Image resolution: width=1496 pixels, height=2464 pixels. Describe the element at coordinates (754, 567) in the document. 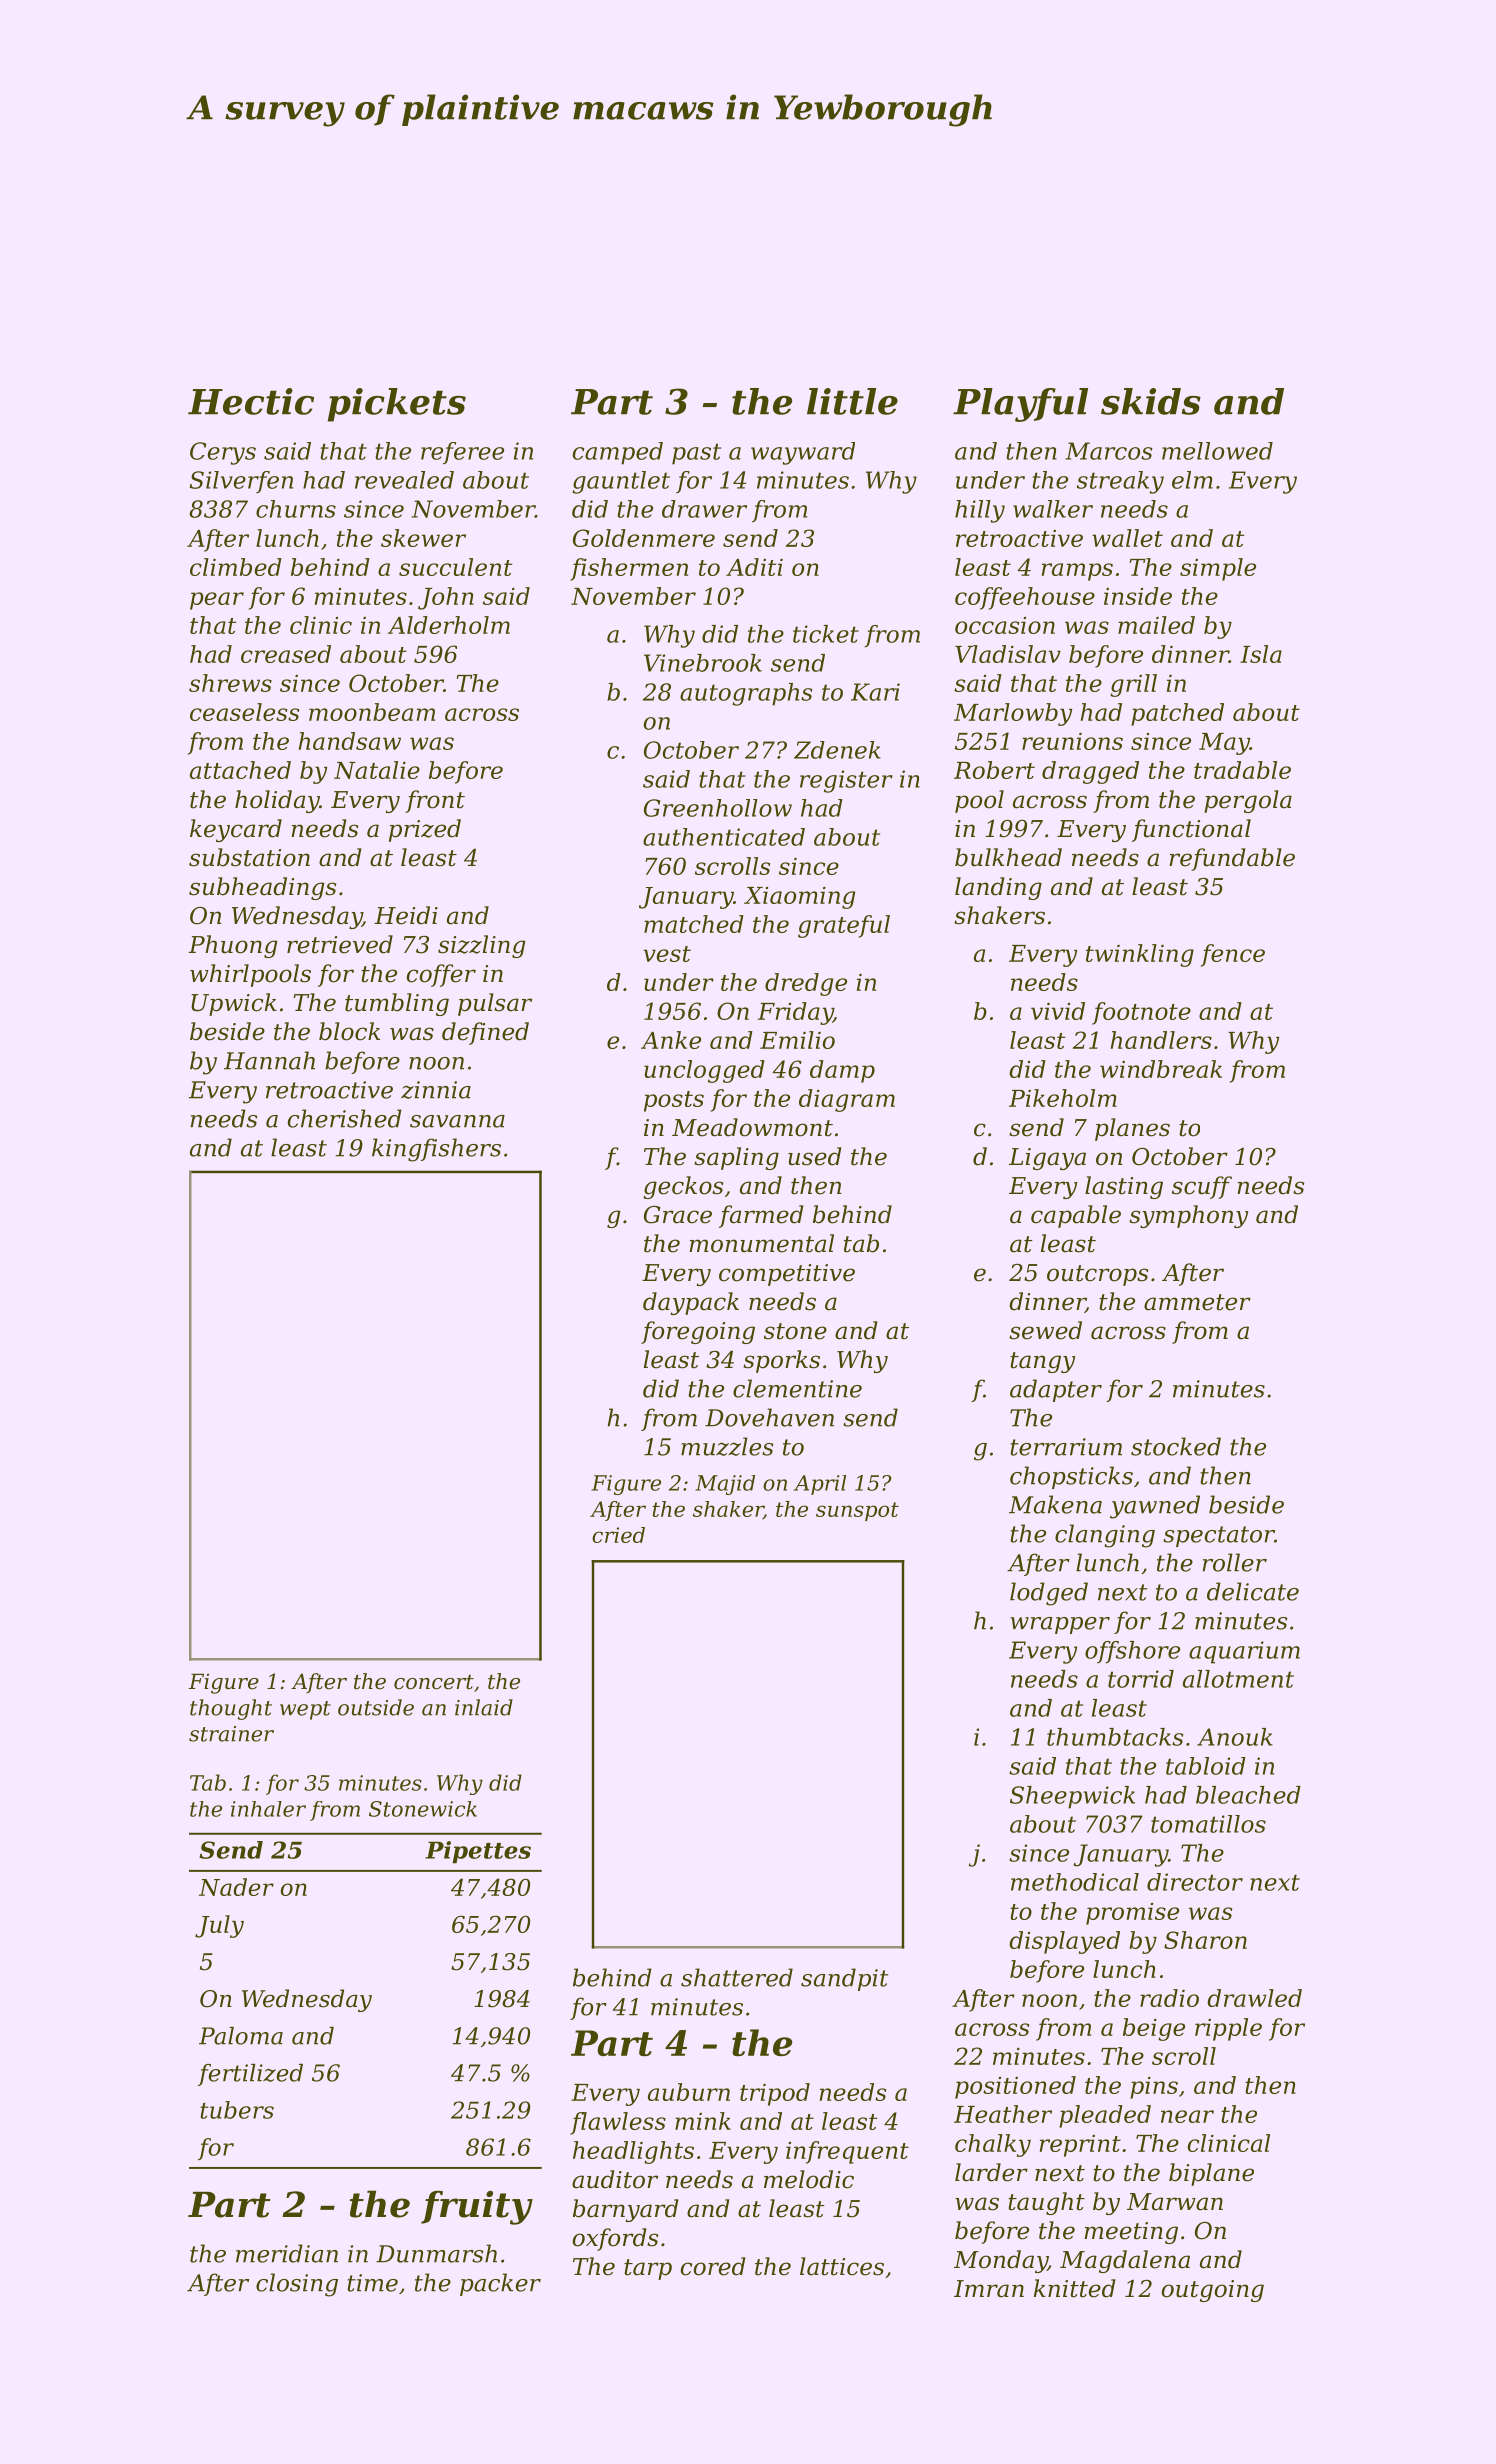

I see `Aditi` at that location.
